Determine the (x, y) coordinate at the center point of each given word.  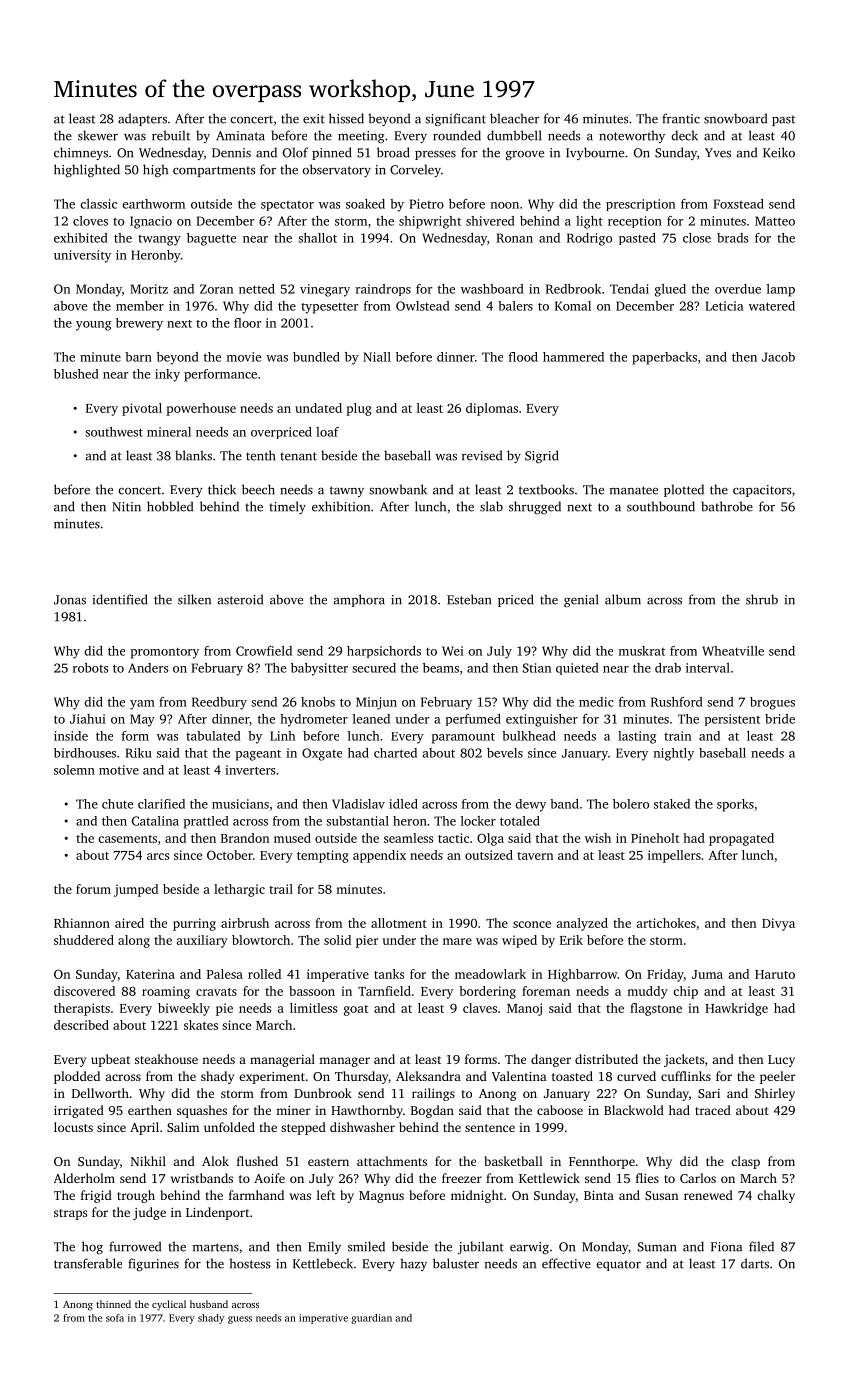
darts (755, 1263)
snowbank (398, 489)
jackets (684, 1060)
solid (337, 940)
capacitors (762, 491)
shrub (762, 599)
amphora (359, 600)
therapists (82, 1009)
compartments (214, 171)
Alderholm (84, 1178)
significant (455, 119)
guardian (371, 1319)
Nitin (126, 507)
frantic (681, 118)
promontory (165, 653)
